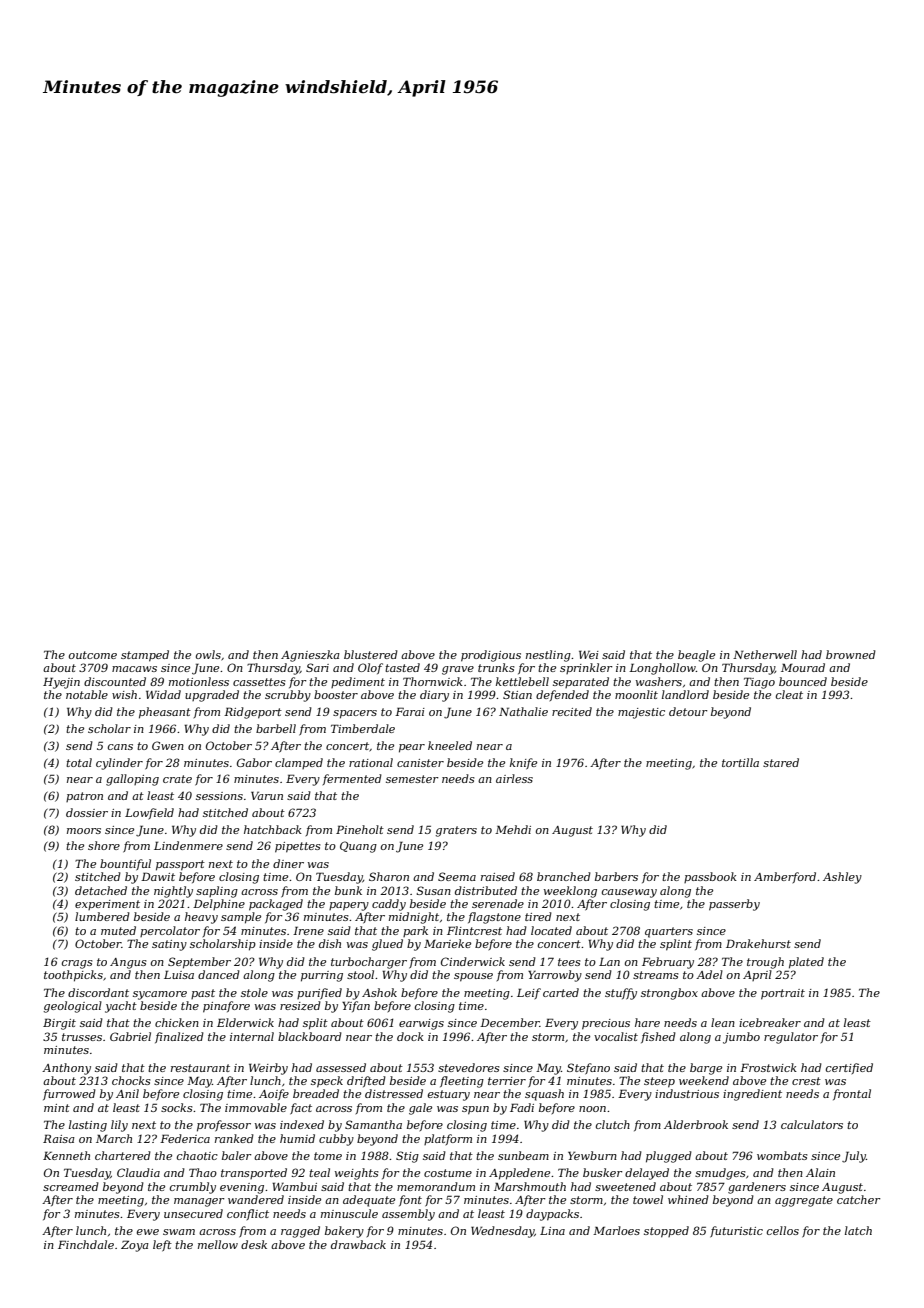 The width and height of the screenshot is (924, 1308). I want to click on crags, so click(77, 964).
